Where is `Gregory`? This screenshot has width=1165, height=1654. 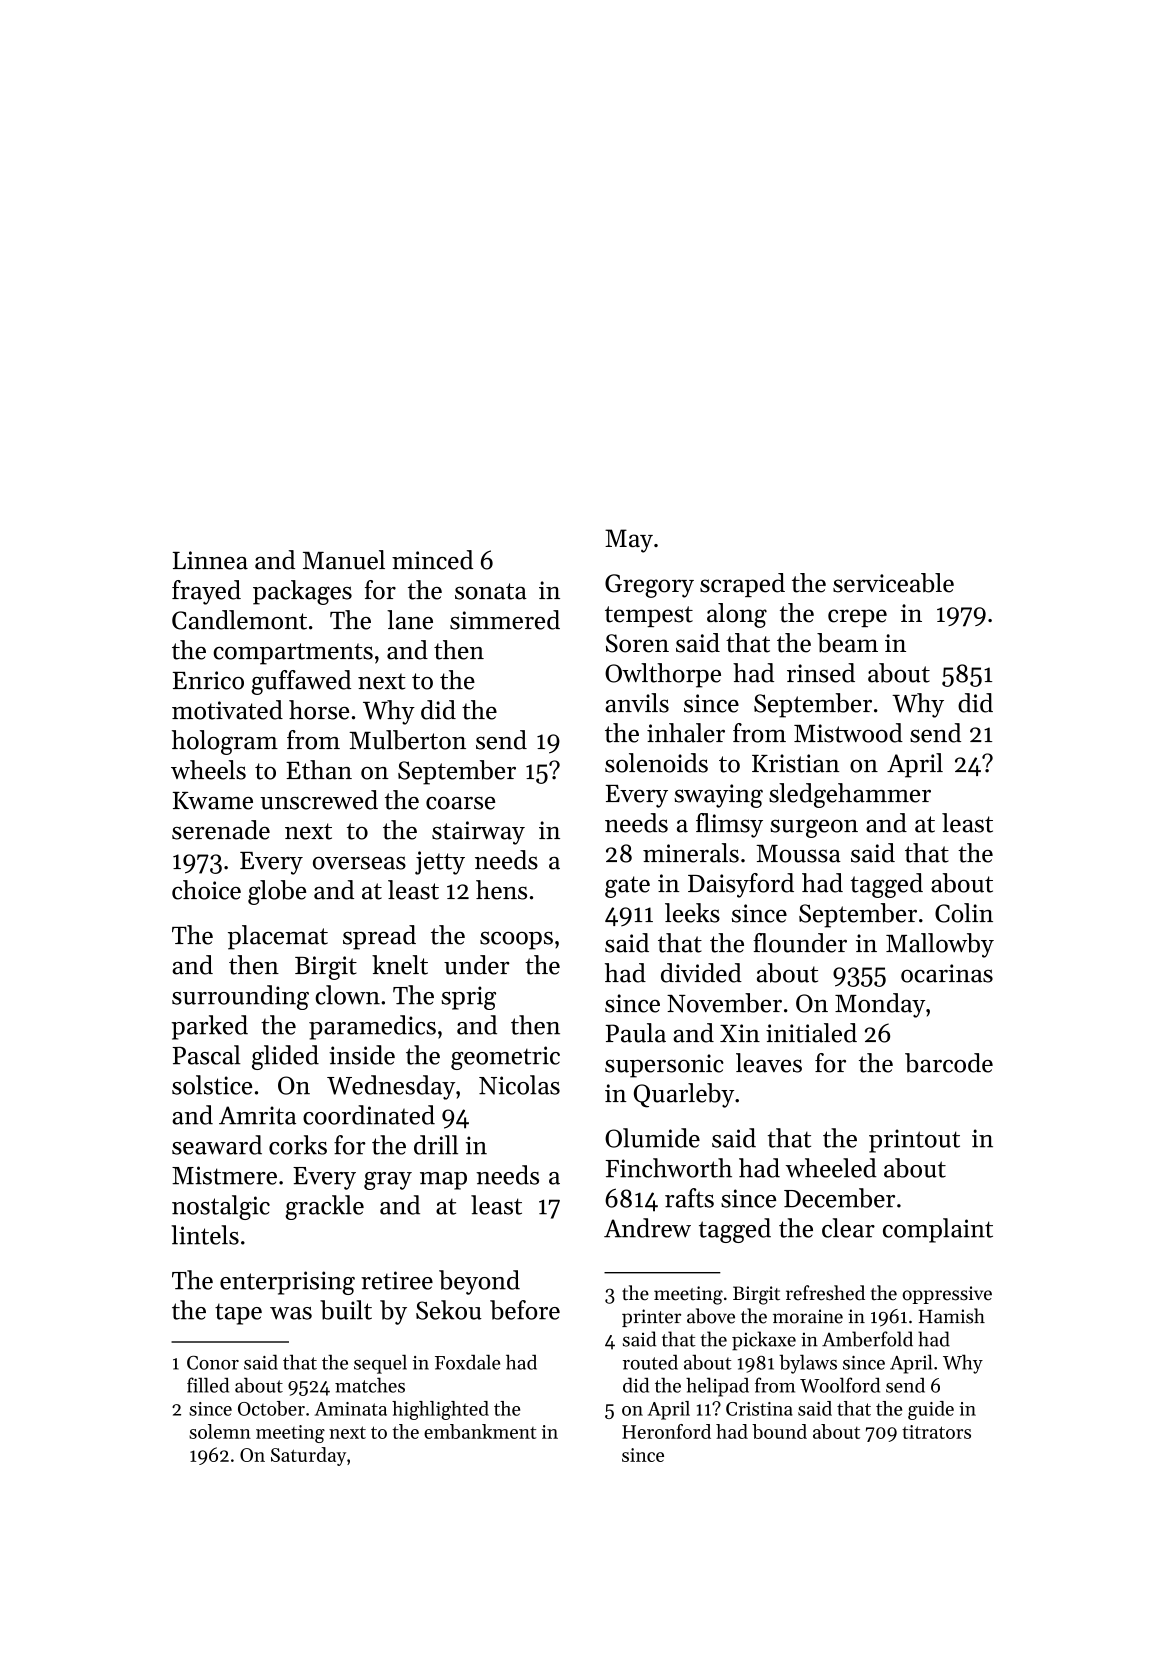 Gregory is located at coordinates (649, 586).
